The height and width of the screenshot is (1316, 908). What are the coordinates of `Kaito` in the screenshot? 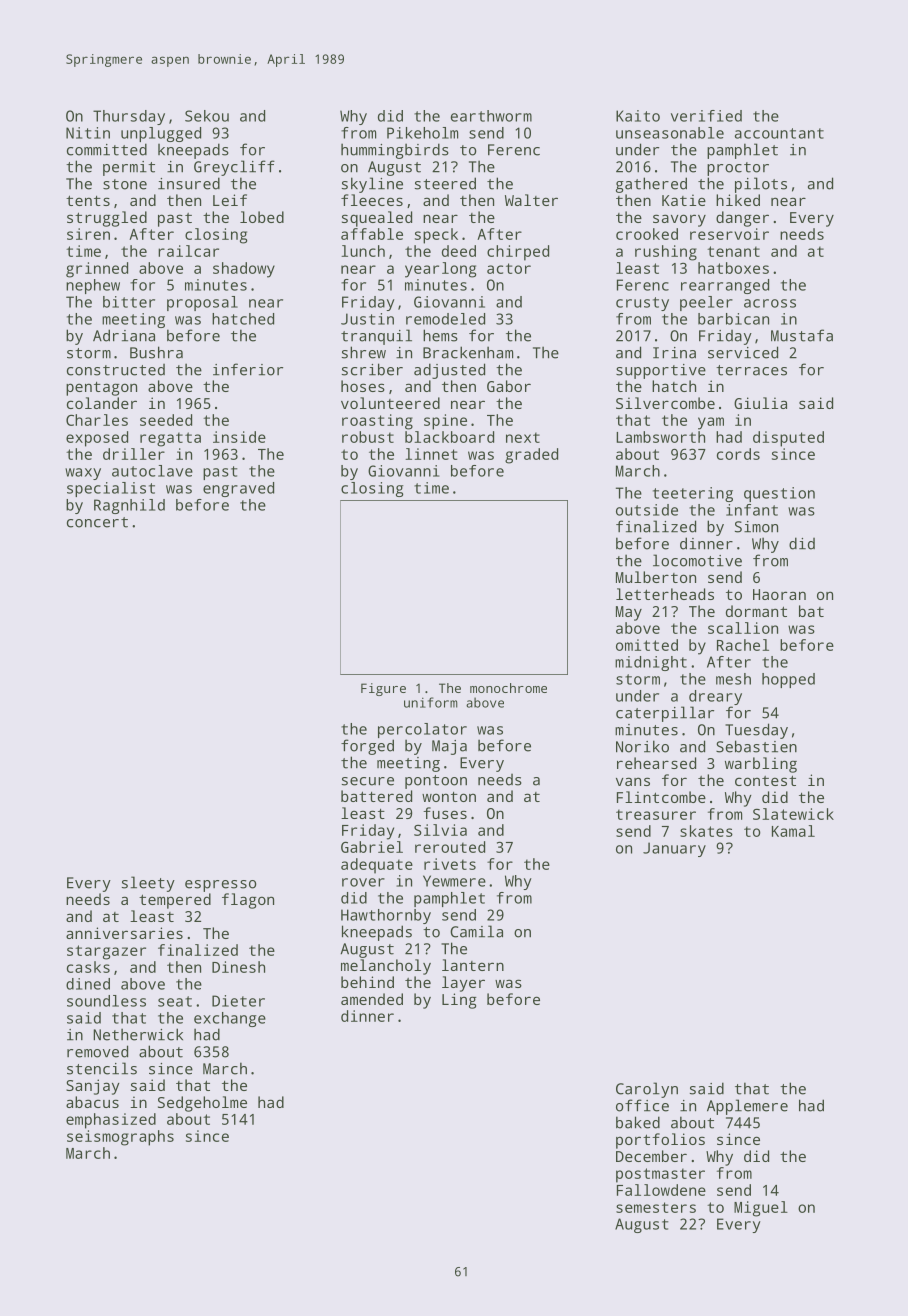 It's located at (638, 116).
